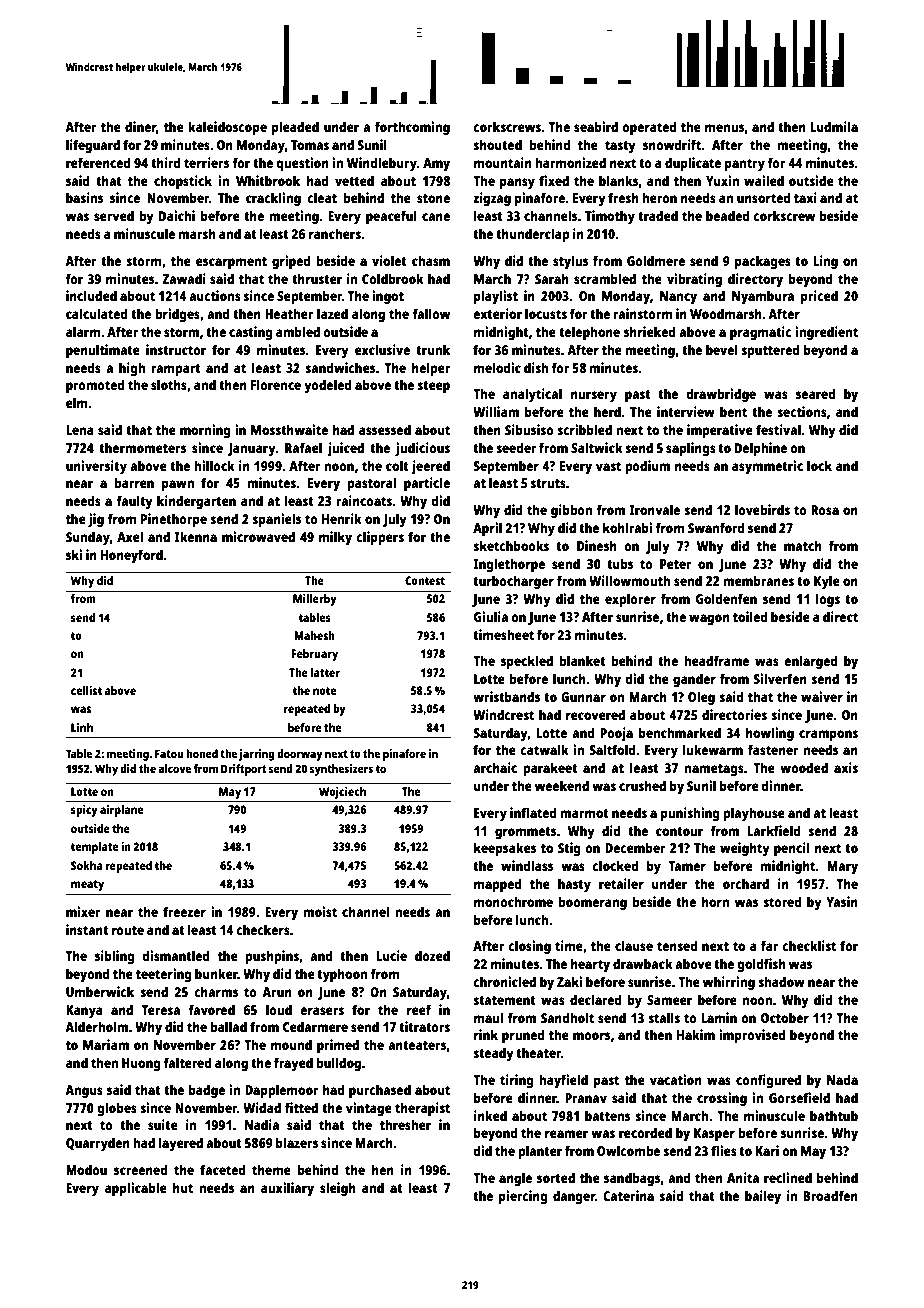 The width and height of the image is (924, 1308). I want to click on crampons, so click(828, 735).
